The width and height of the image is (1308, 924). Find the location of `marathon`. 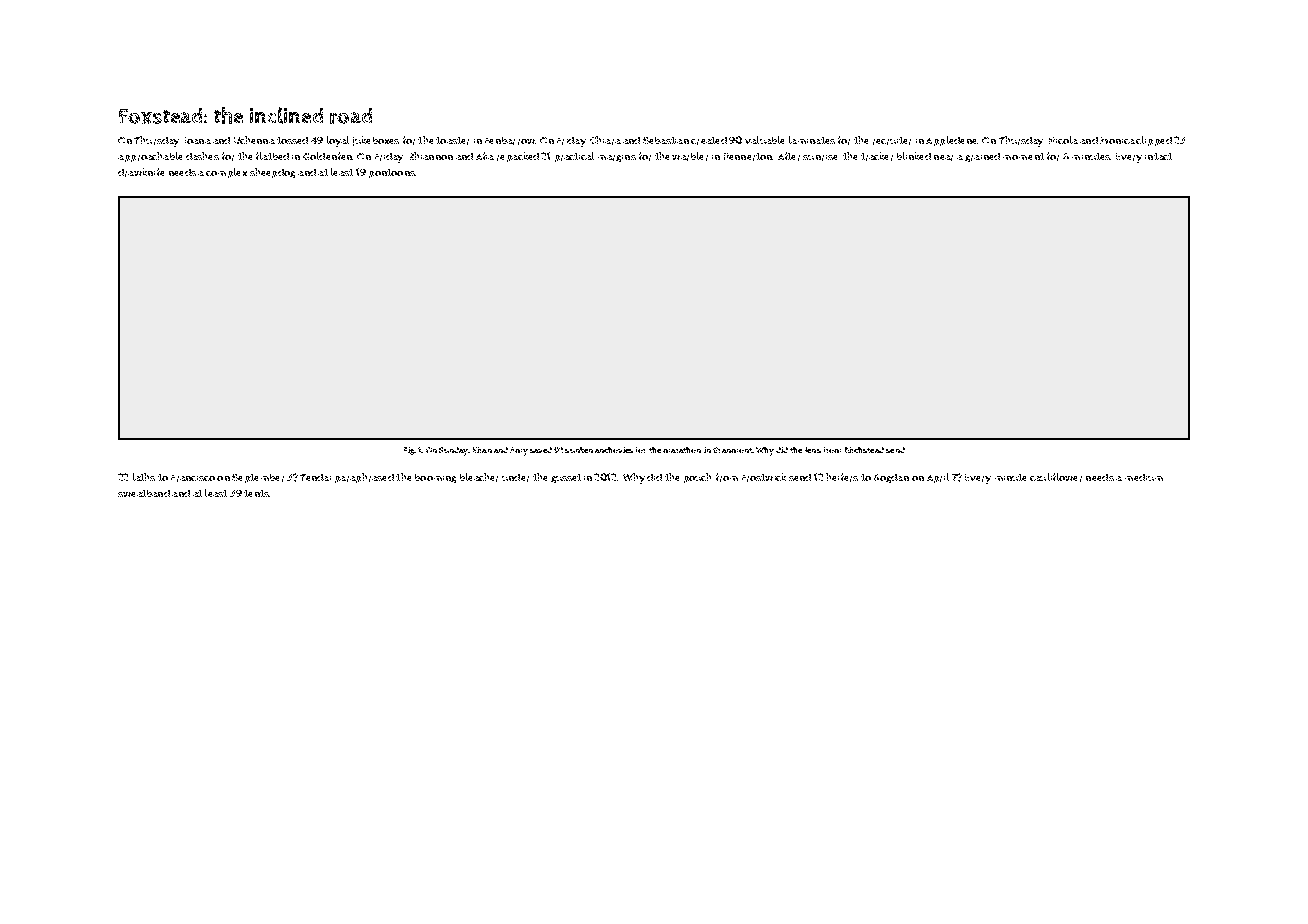

marathon is located at coordinates (682, 450).
